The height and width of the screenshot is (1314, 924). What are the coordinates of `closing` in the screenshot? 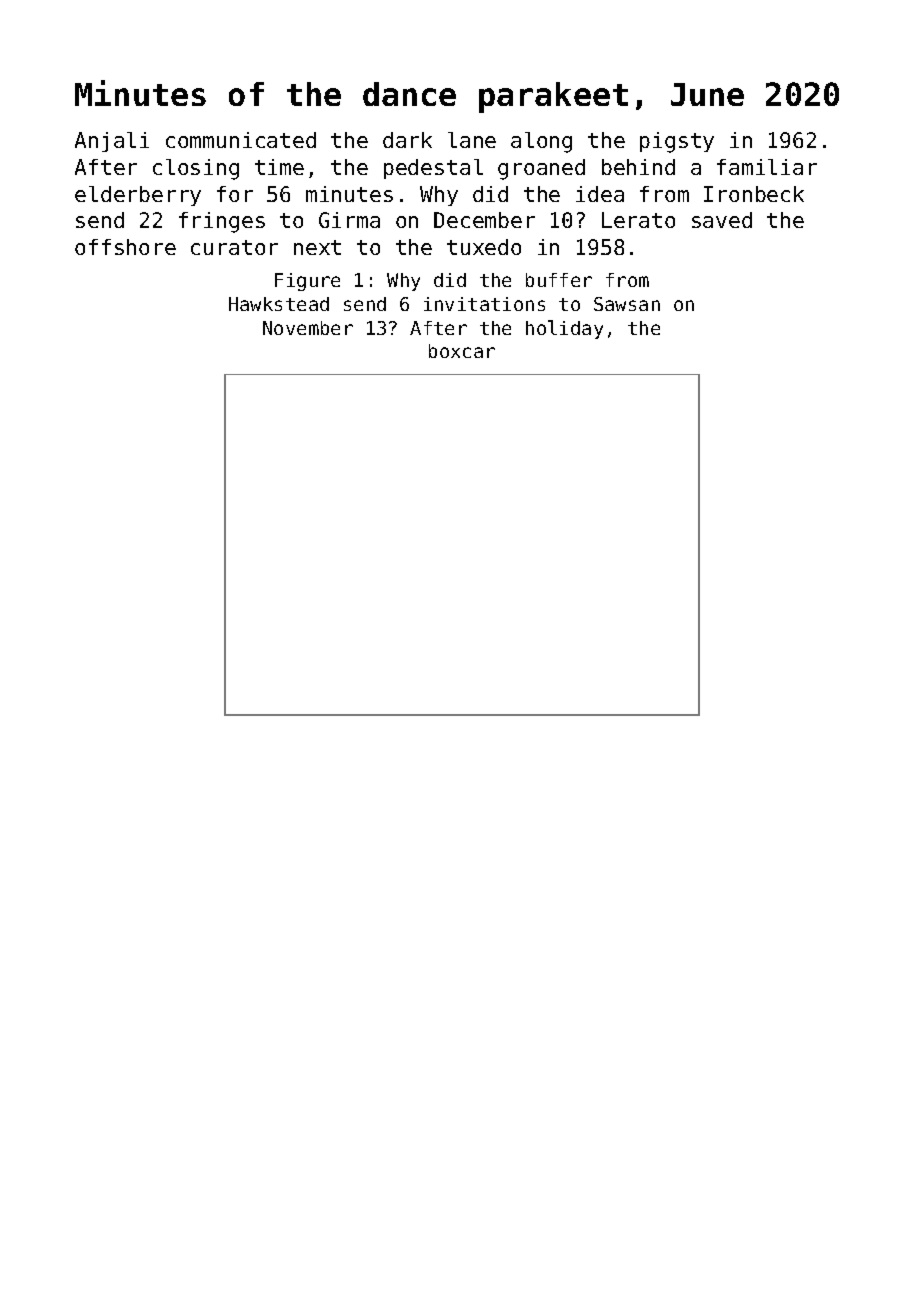 It's located at (196, 169).
